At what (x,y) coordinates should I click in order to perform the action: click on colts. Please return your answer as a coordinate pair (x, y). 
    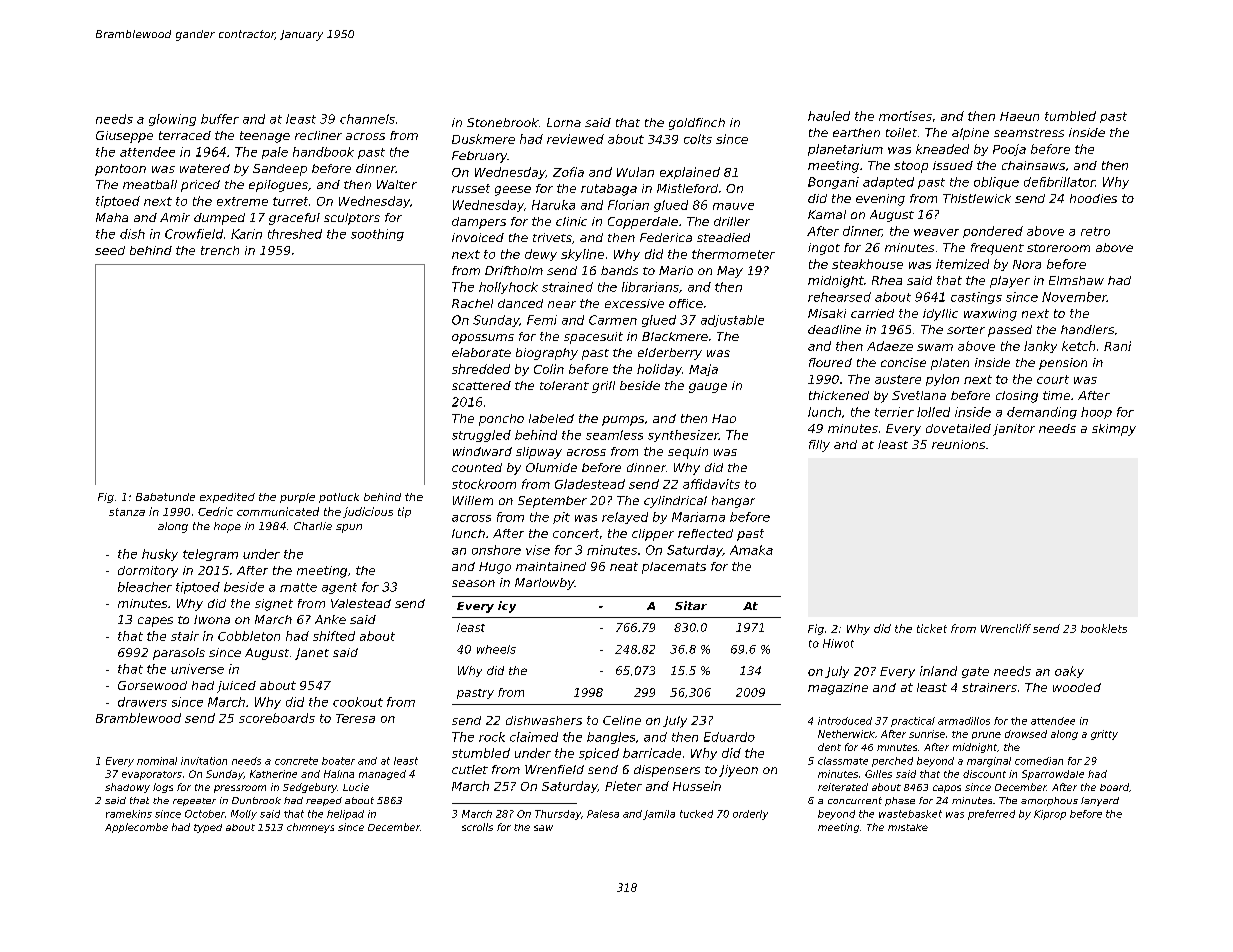
    Looking at the image, I should click on (698, 139).
